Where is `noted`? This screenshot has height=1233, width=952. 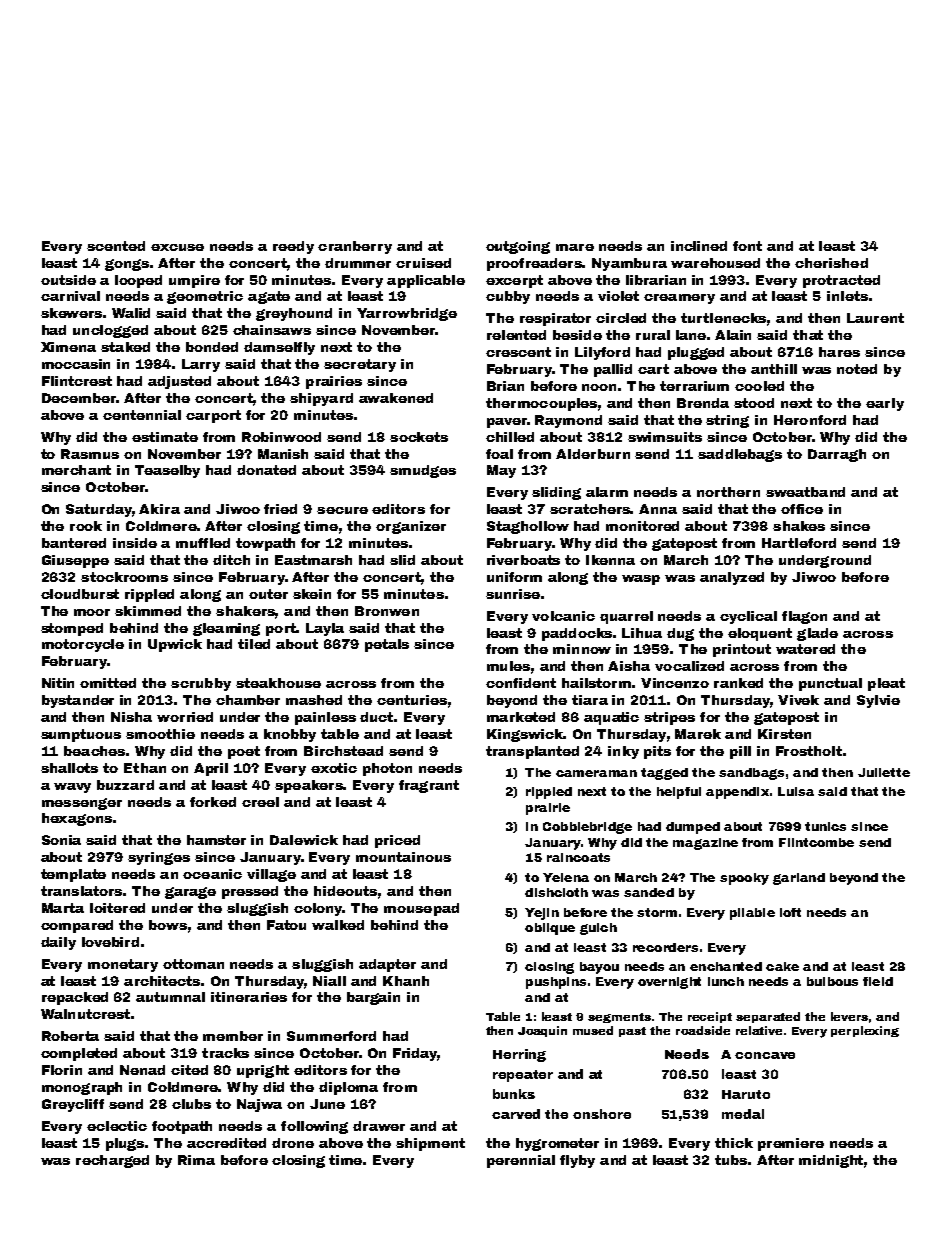 noted is located at coordinates (857, 369).
